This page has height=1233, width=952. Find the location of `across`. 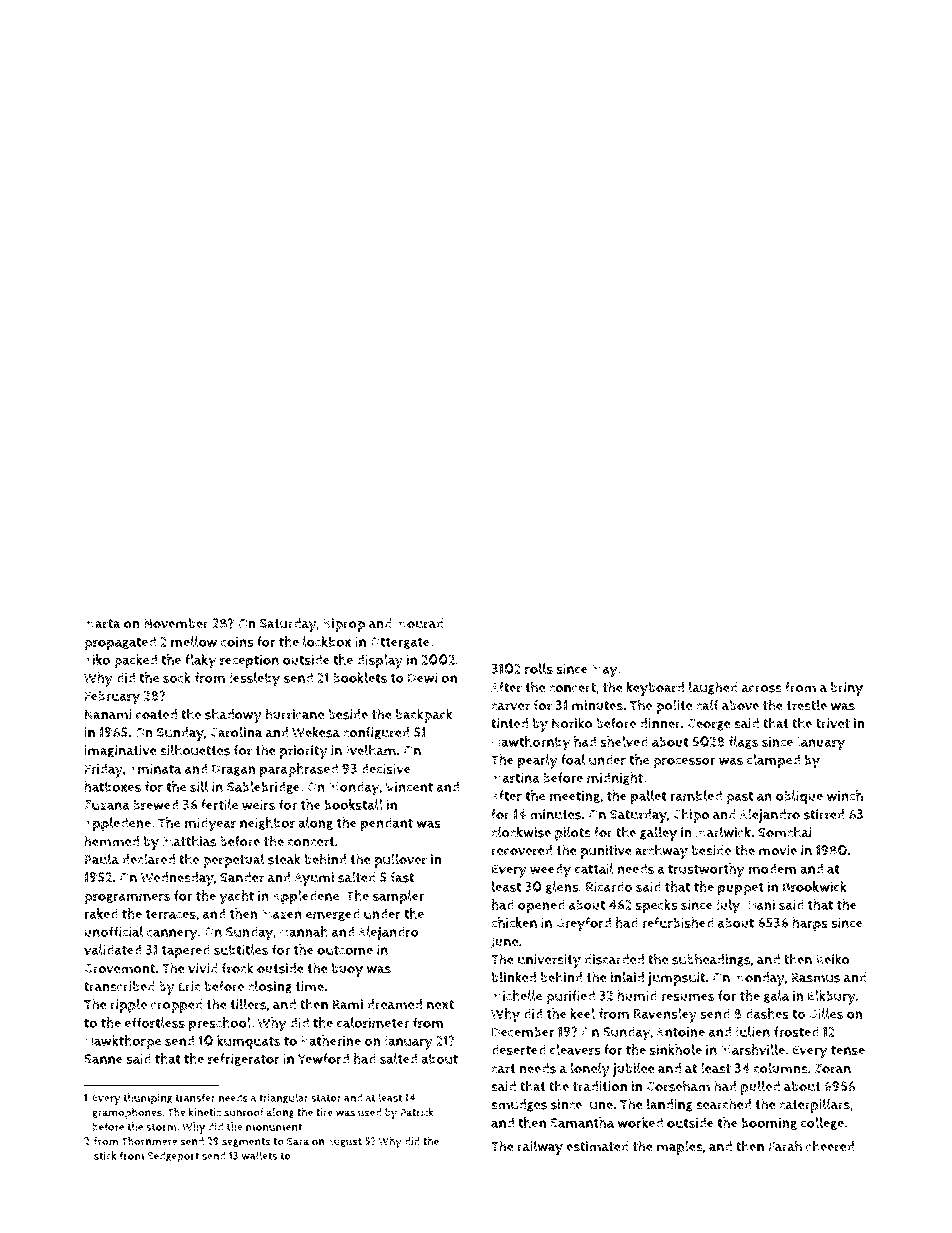

across is located at coordinates (761, 689).
